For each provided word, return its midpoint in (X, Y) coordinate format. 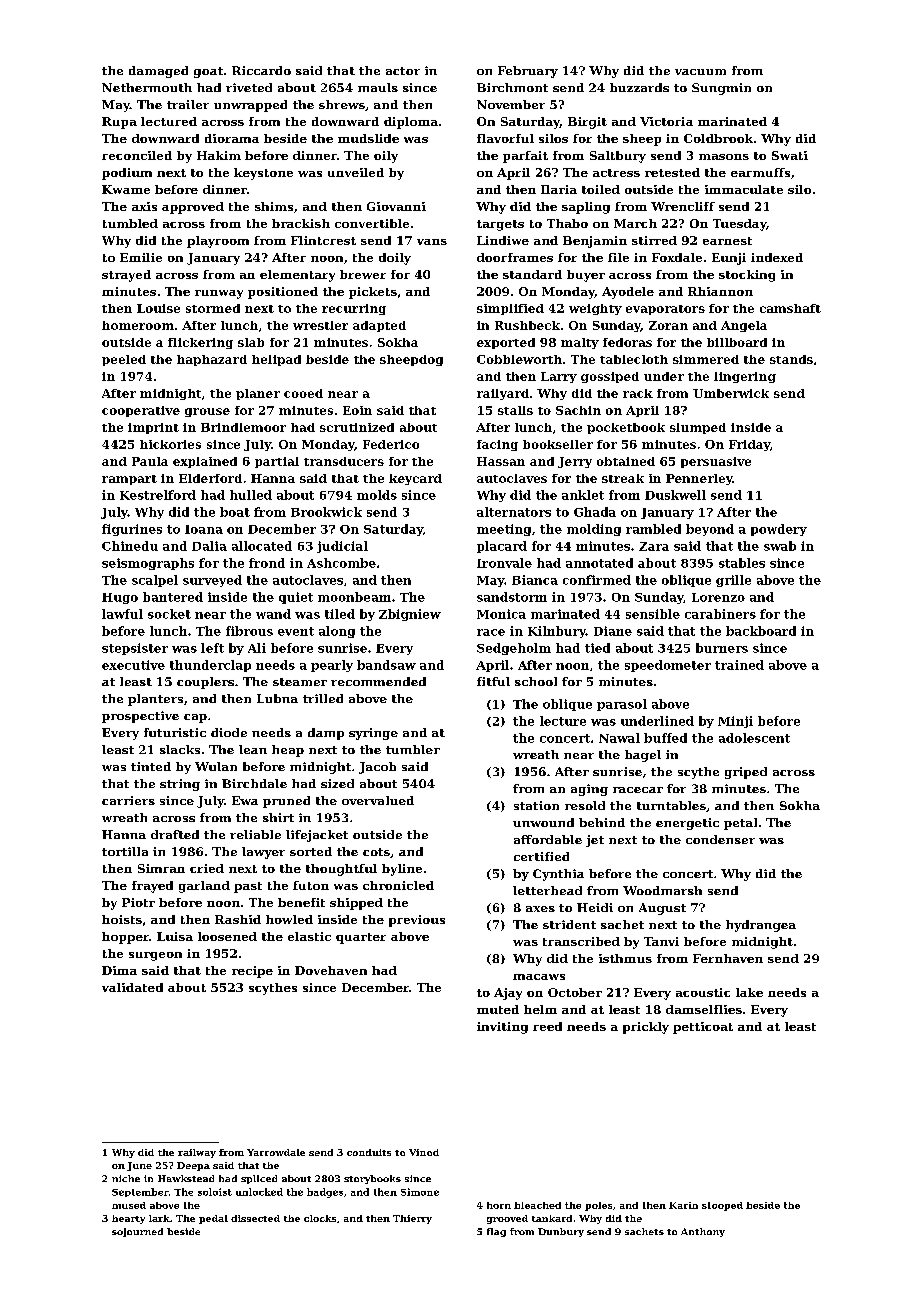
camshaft (790, 308)
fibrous (249, 631)
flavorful (505, 138)
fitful (493, 681)
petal (740, 824)
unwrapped (250, 106)
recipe (252, 972)
